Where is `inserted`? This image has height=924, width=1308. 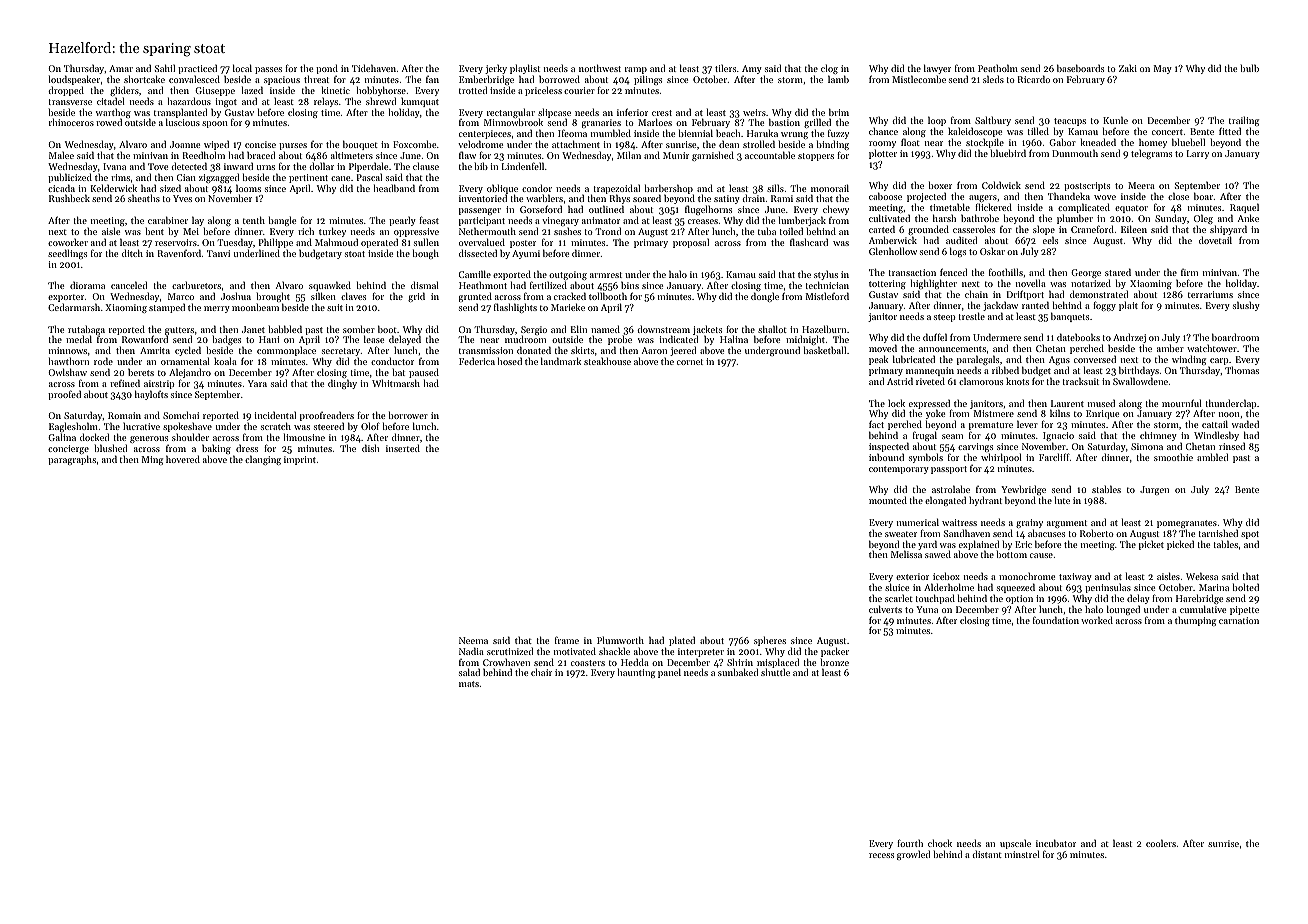
inserted is located at coordinates (403, 448).
